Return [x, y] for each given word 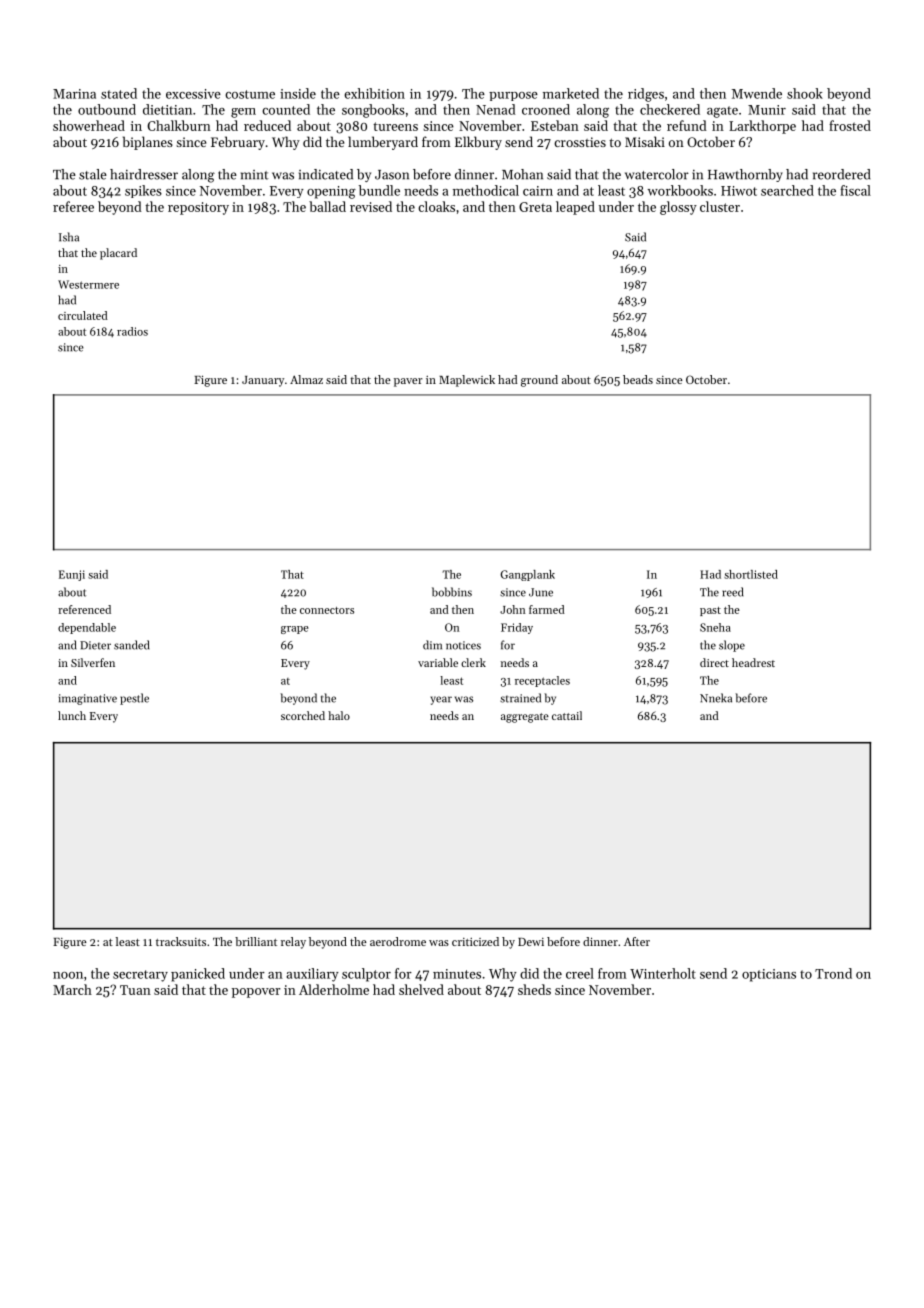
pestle [134, 699]
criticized [475, 941]
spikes [143, 191]
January [263, 381]
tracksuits [181, 941]
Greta [535, 207]
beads [638, 379]
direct [714, 662]
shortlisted [751, 574]
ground [539, 381]
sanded [132, 645]
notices [463, 645]
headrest [753, 662]
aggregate [525, 718]
